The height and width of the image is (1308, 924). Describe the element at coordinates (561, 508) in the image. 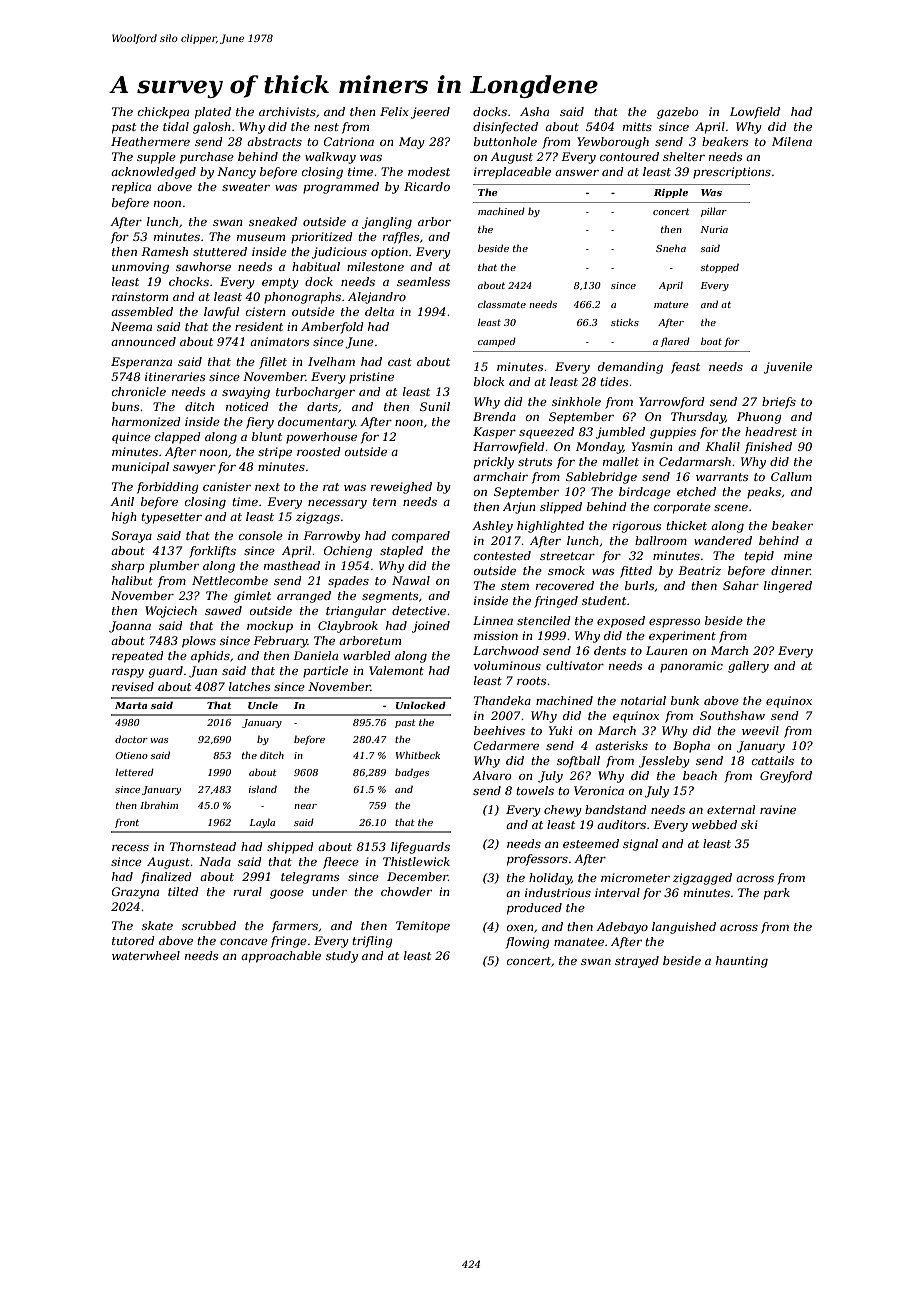

I see `slipped` at that location.
